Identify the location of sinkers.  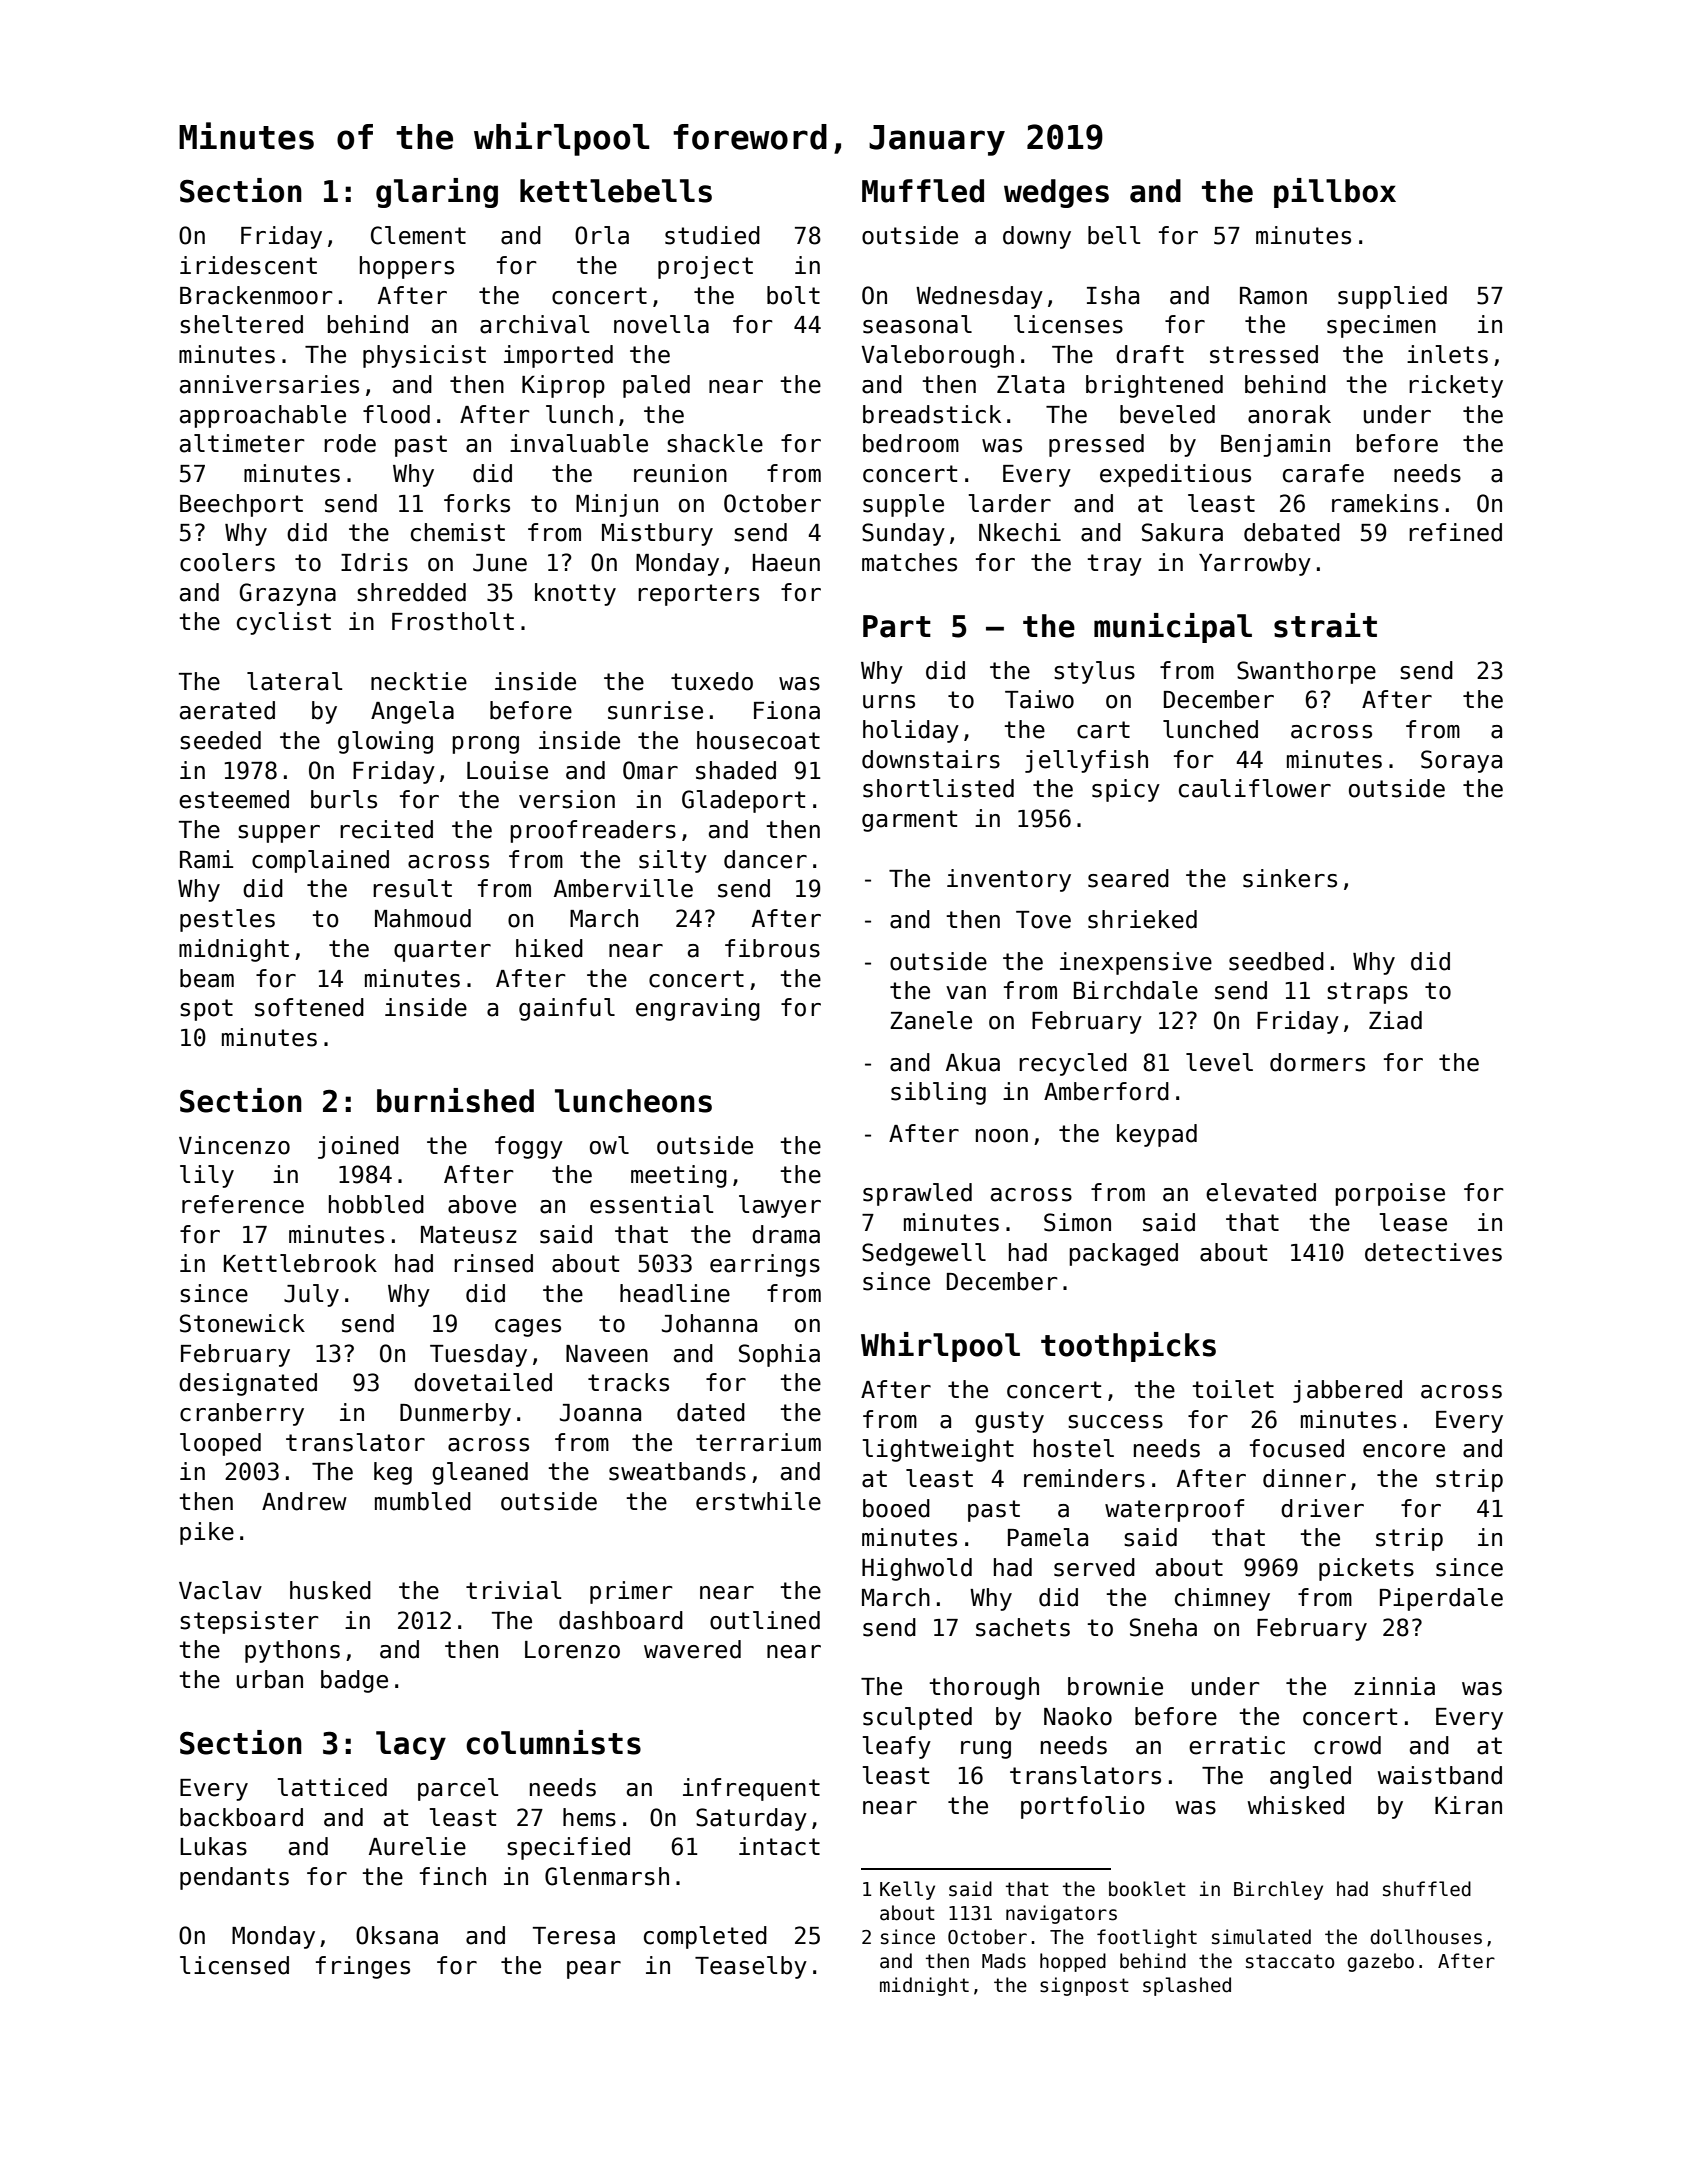
(1290, 878).
